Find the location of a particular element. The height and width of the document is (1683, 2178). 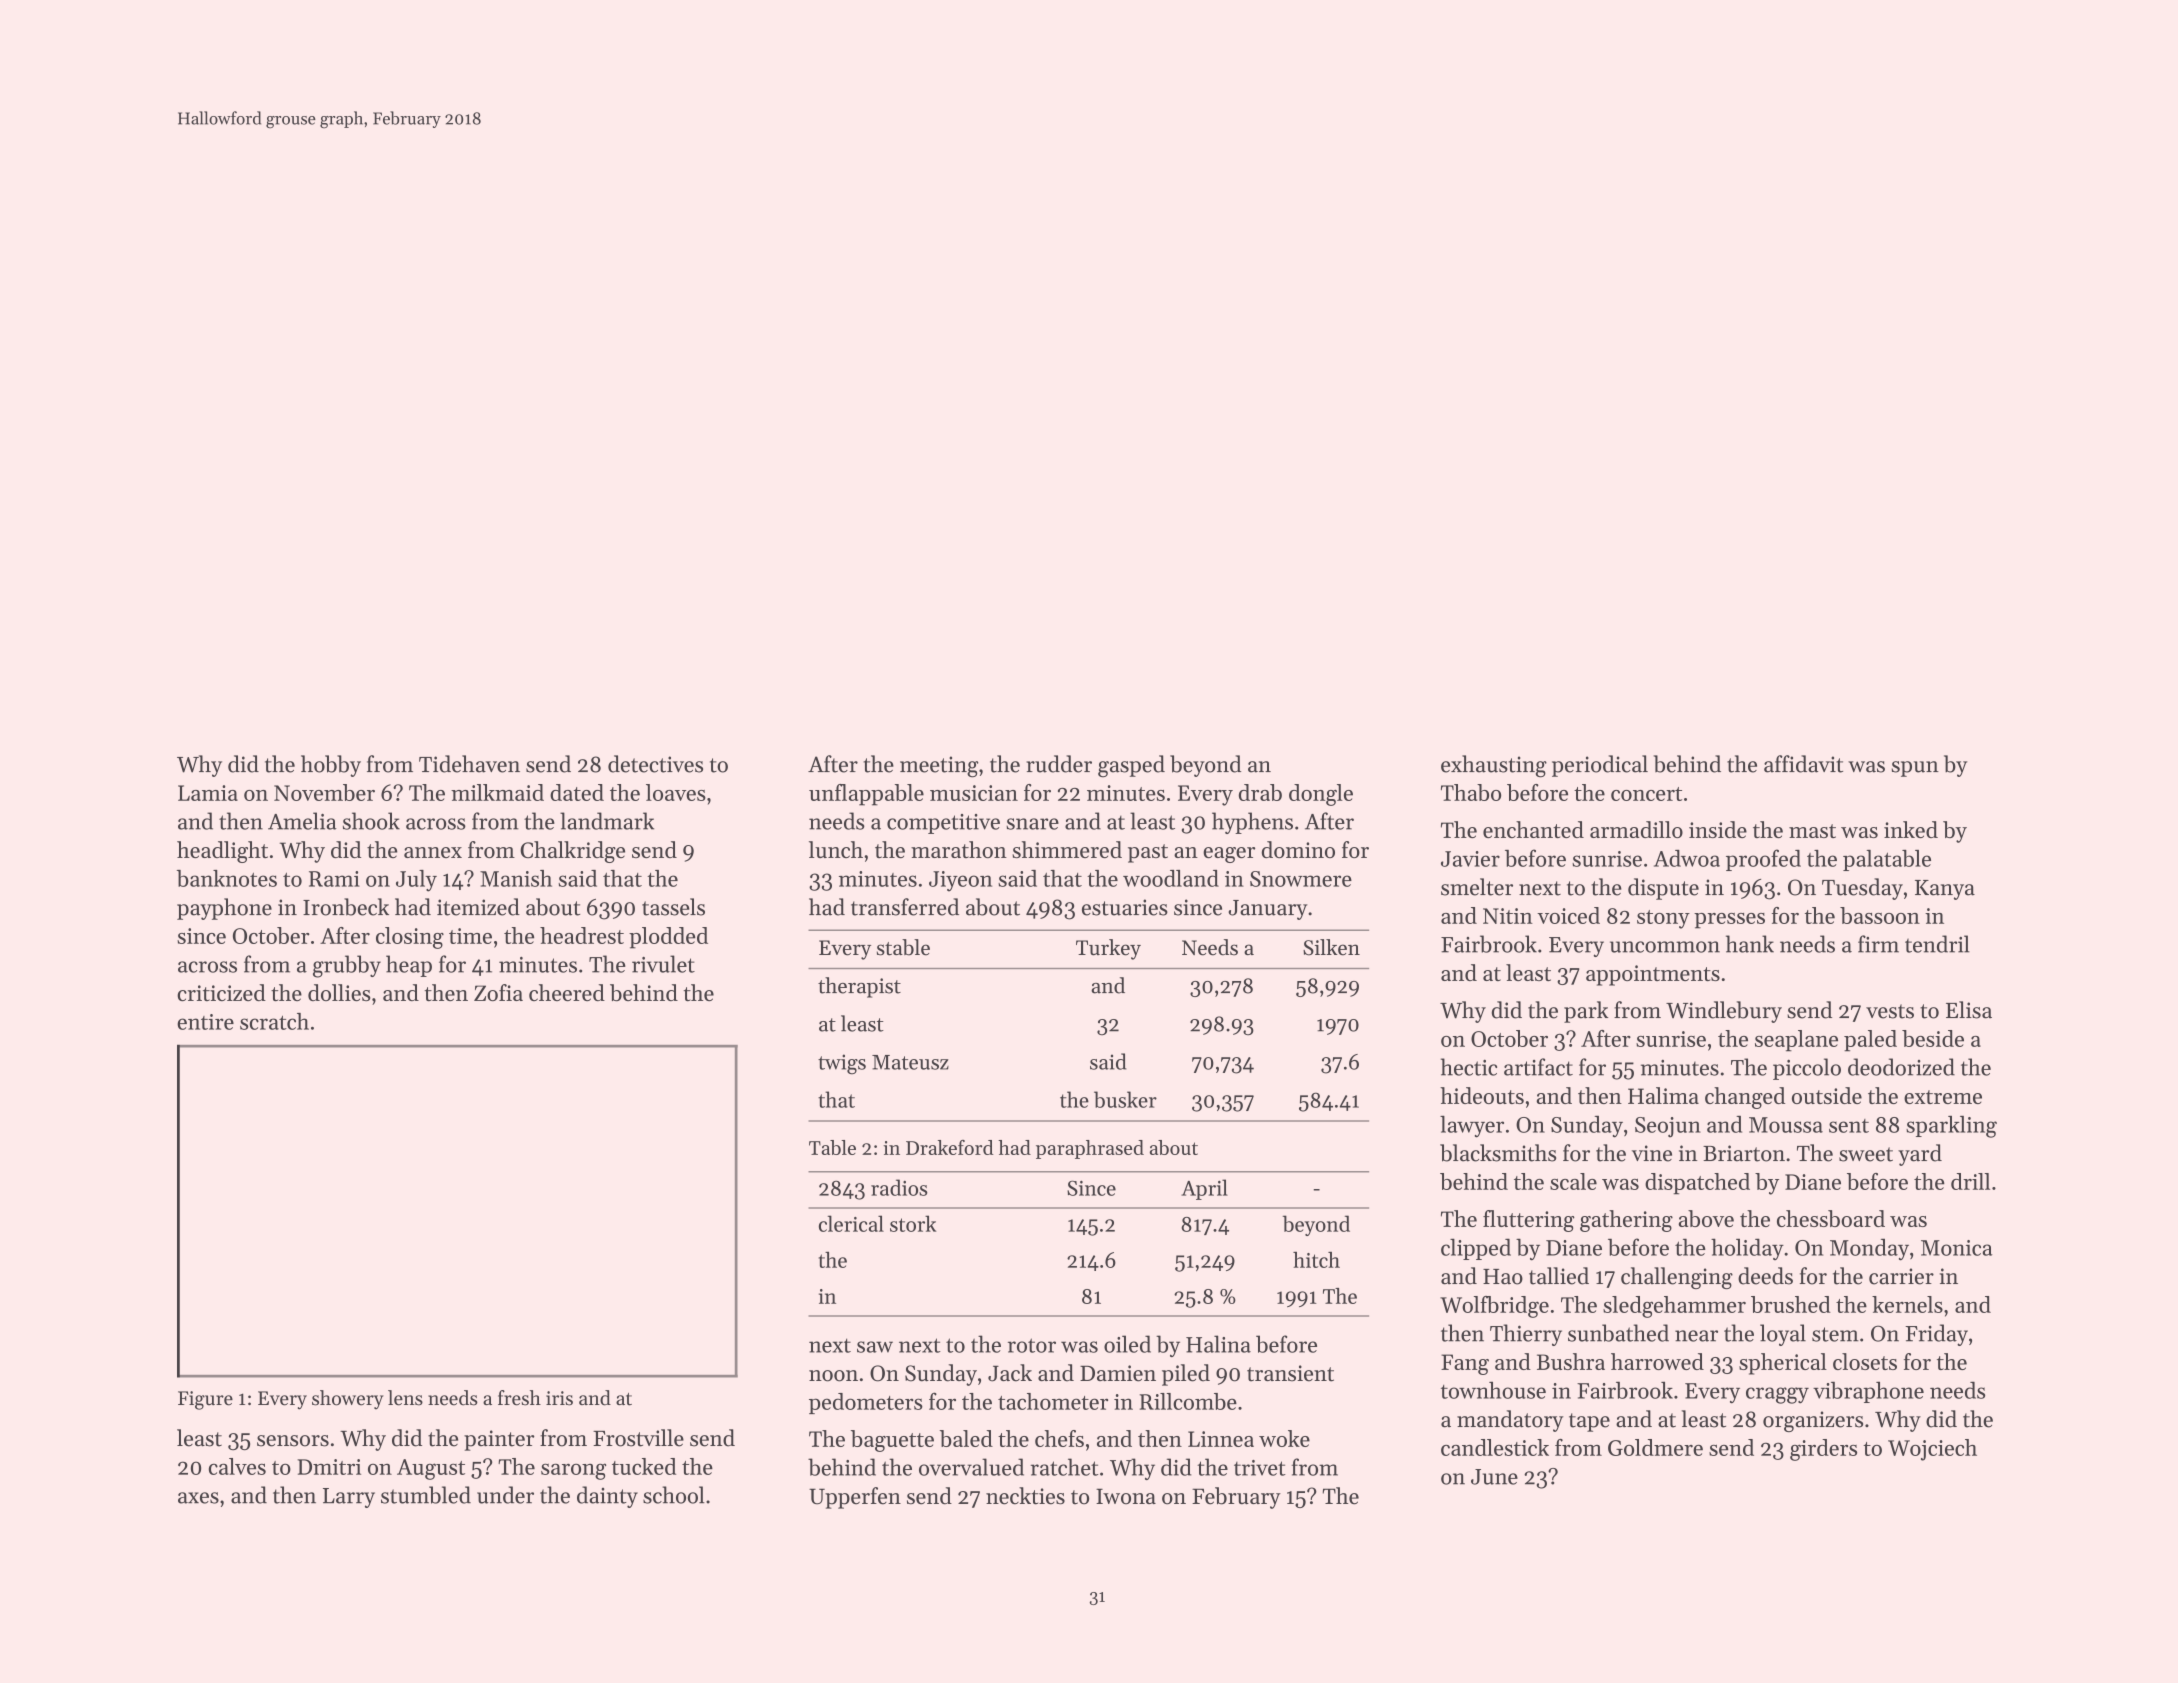

headlight is located at coordinates (222, 852).
